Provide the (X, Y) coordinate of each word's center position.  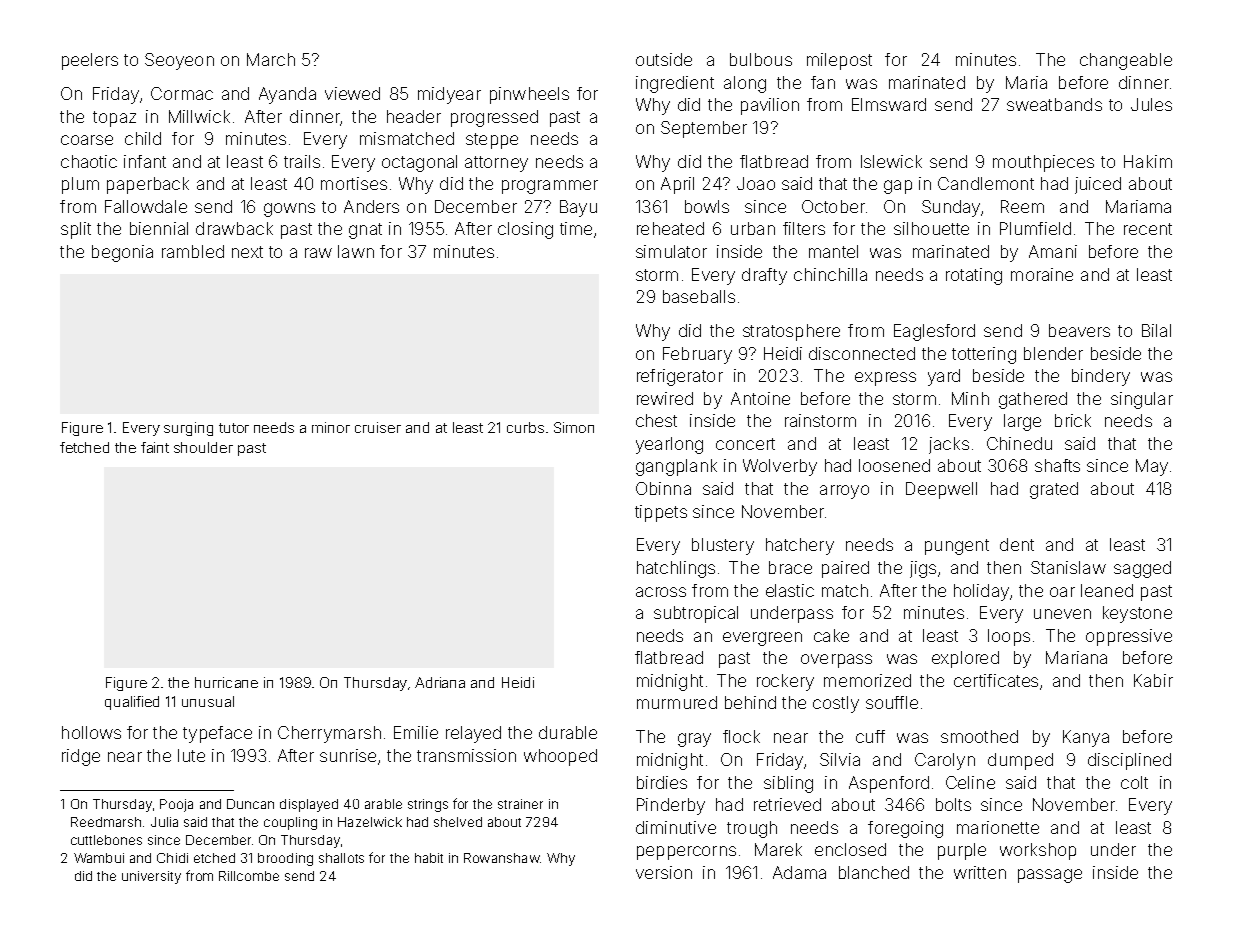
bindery (1101, 377)
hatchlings (676, 569)
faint (155, 447)
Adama (799, 872)
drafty (764, 276)
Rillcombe (249, 876)
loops (1009, 637)
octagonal (419, 163)
